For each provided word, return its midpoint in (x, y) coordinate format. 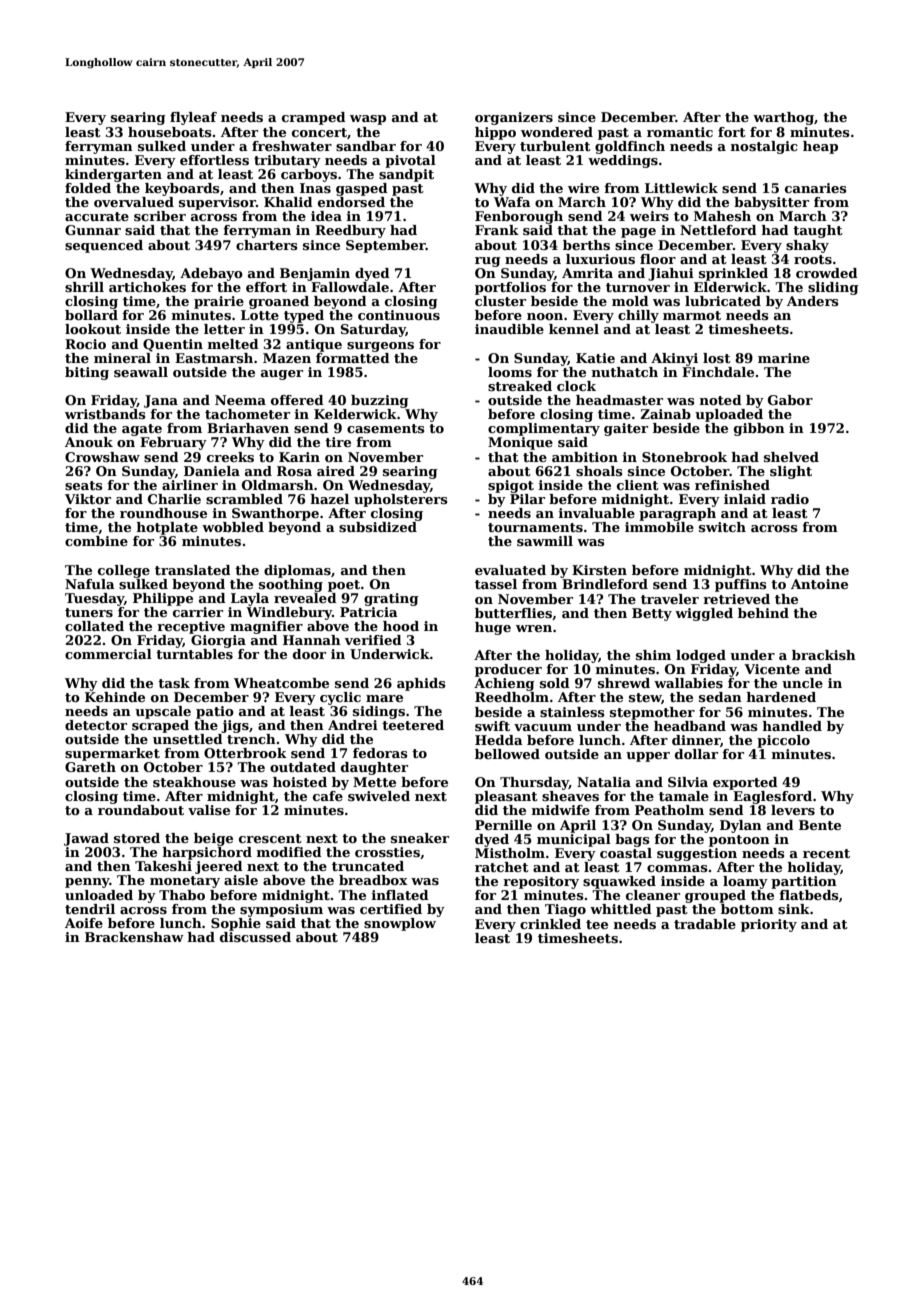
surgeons (380, 347)
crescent (270, 838)
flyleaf (193, 118)
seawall (141, 372)
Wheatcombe (281, 683)
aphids (421, 684)
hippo (495, 133)
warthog (783, 118)
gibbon (759, 429)
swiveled (379, 796)
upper (648, 757)
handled (792, 726)
